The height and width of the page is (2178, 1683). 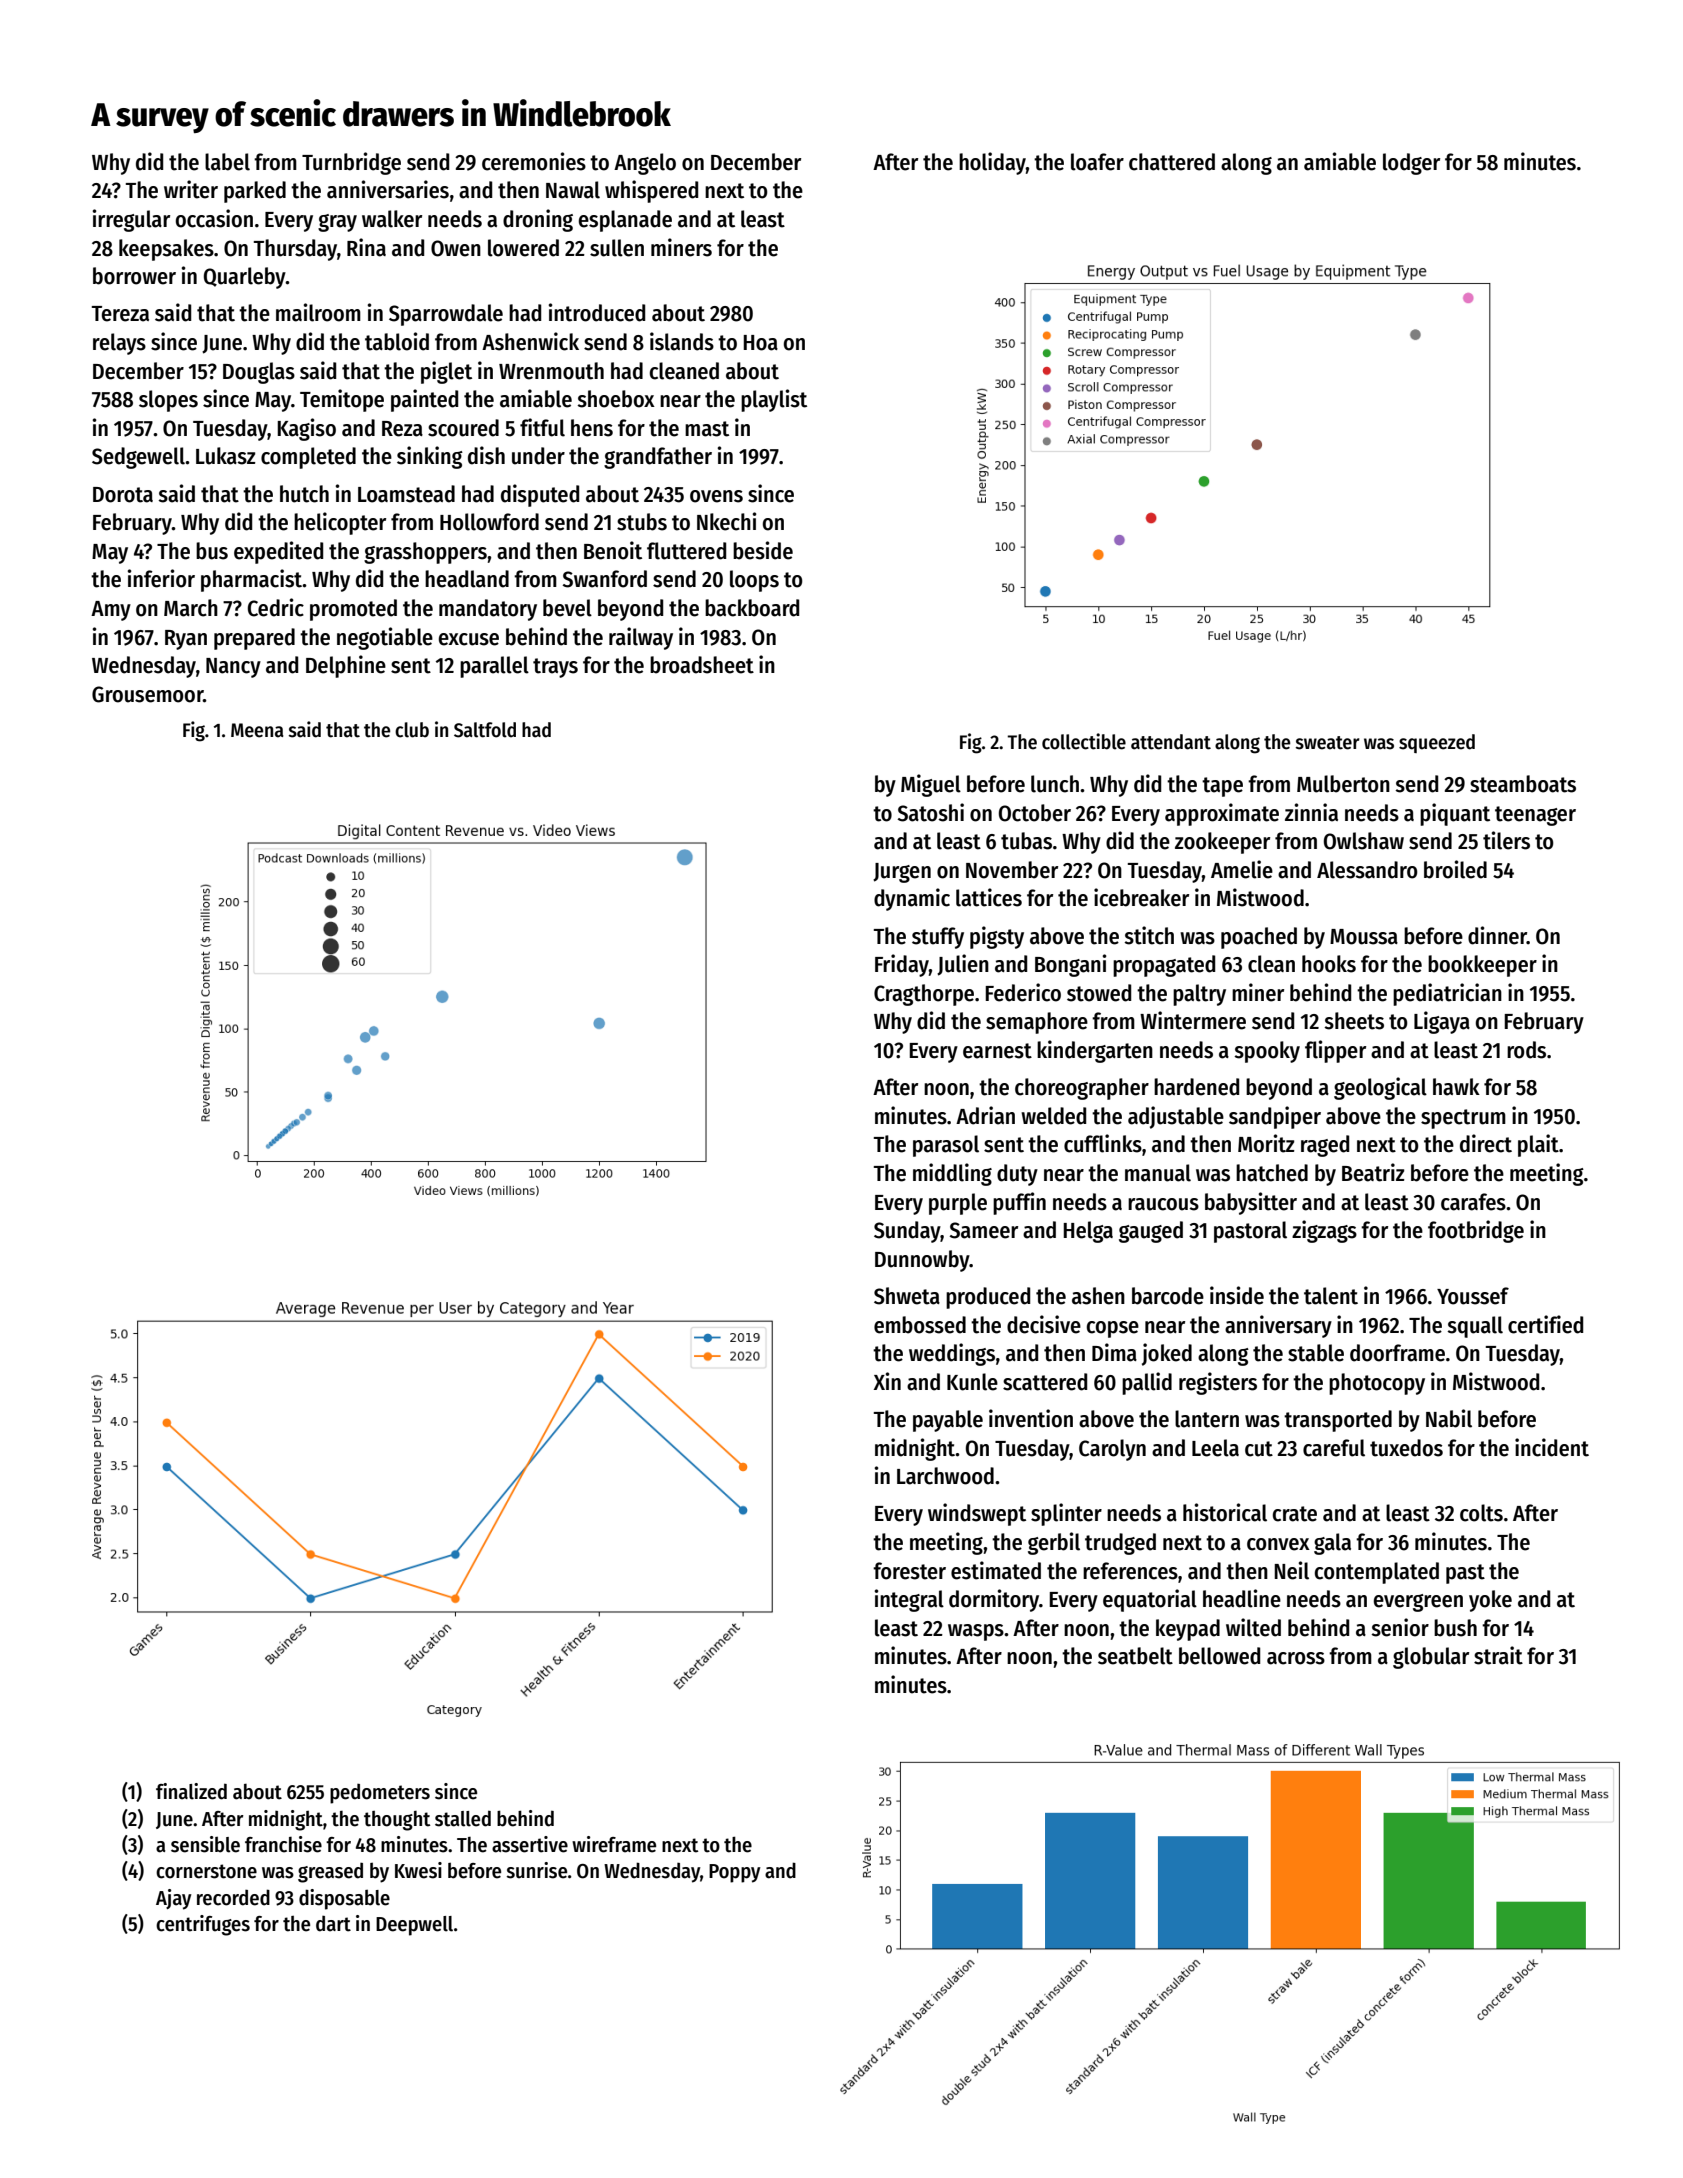 I want to click on Turnbridge, so click(x=351, y=163).
